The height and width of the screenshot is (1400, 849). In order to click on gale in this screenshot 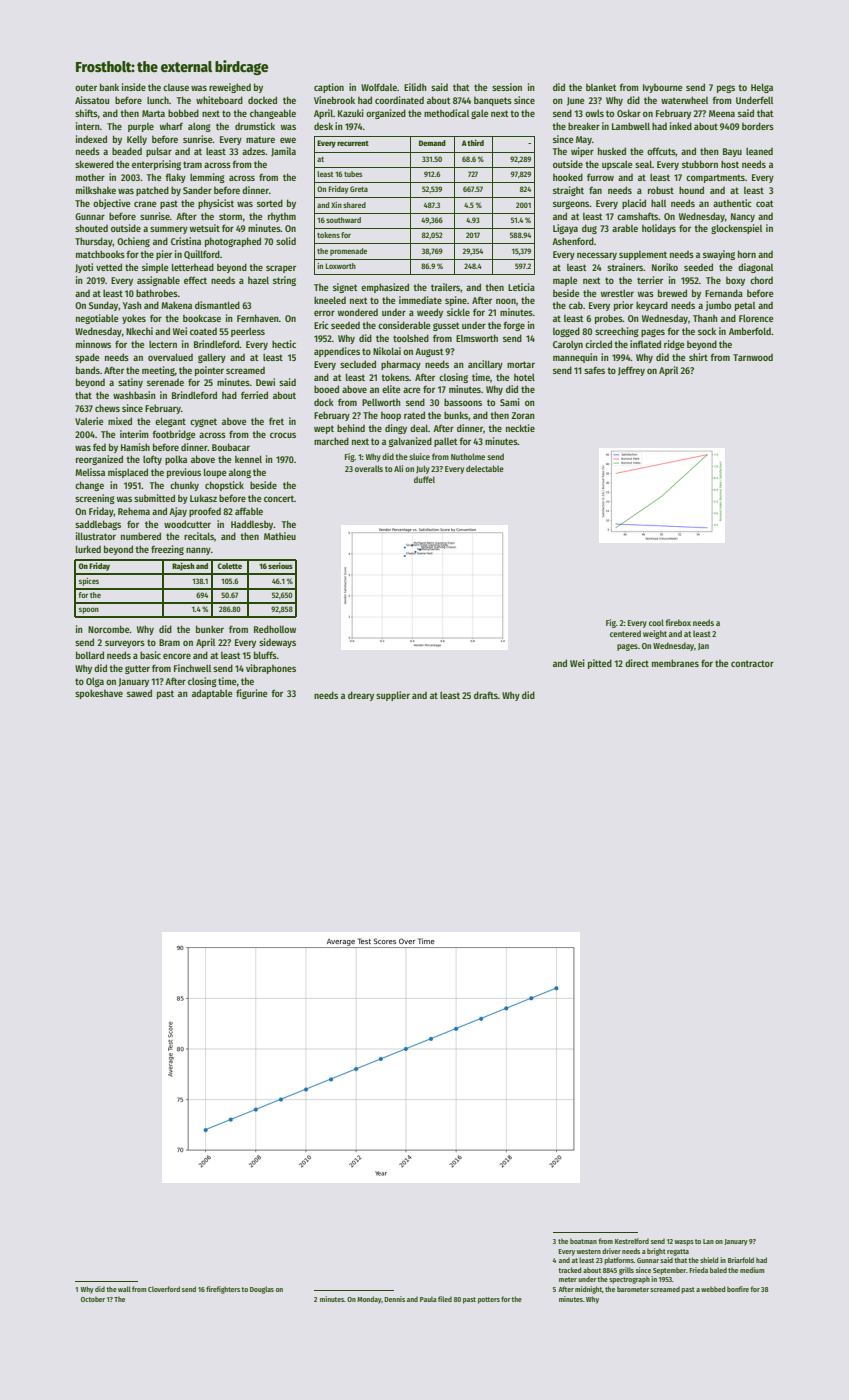, I will do `click(479, 114)`.
